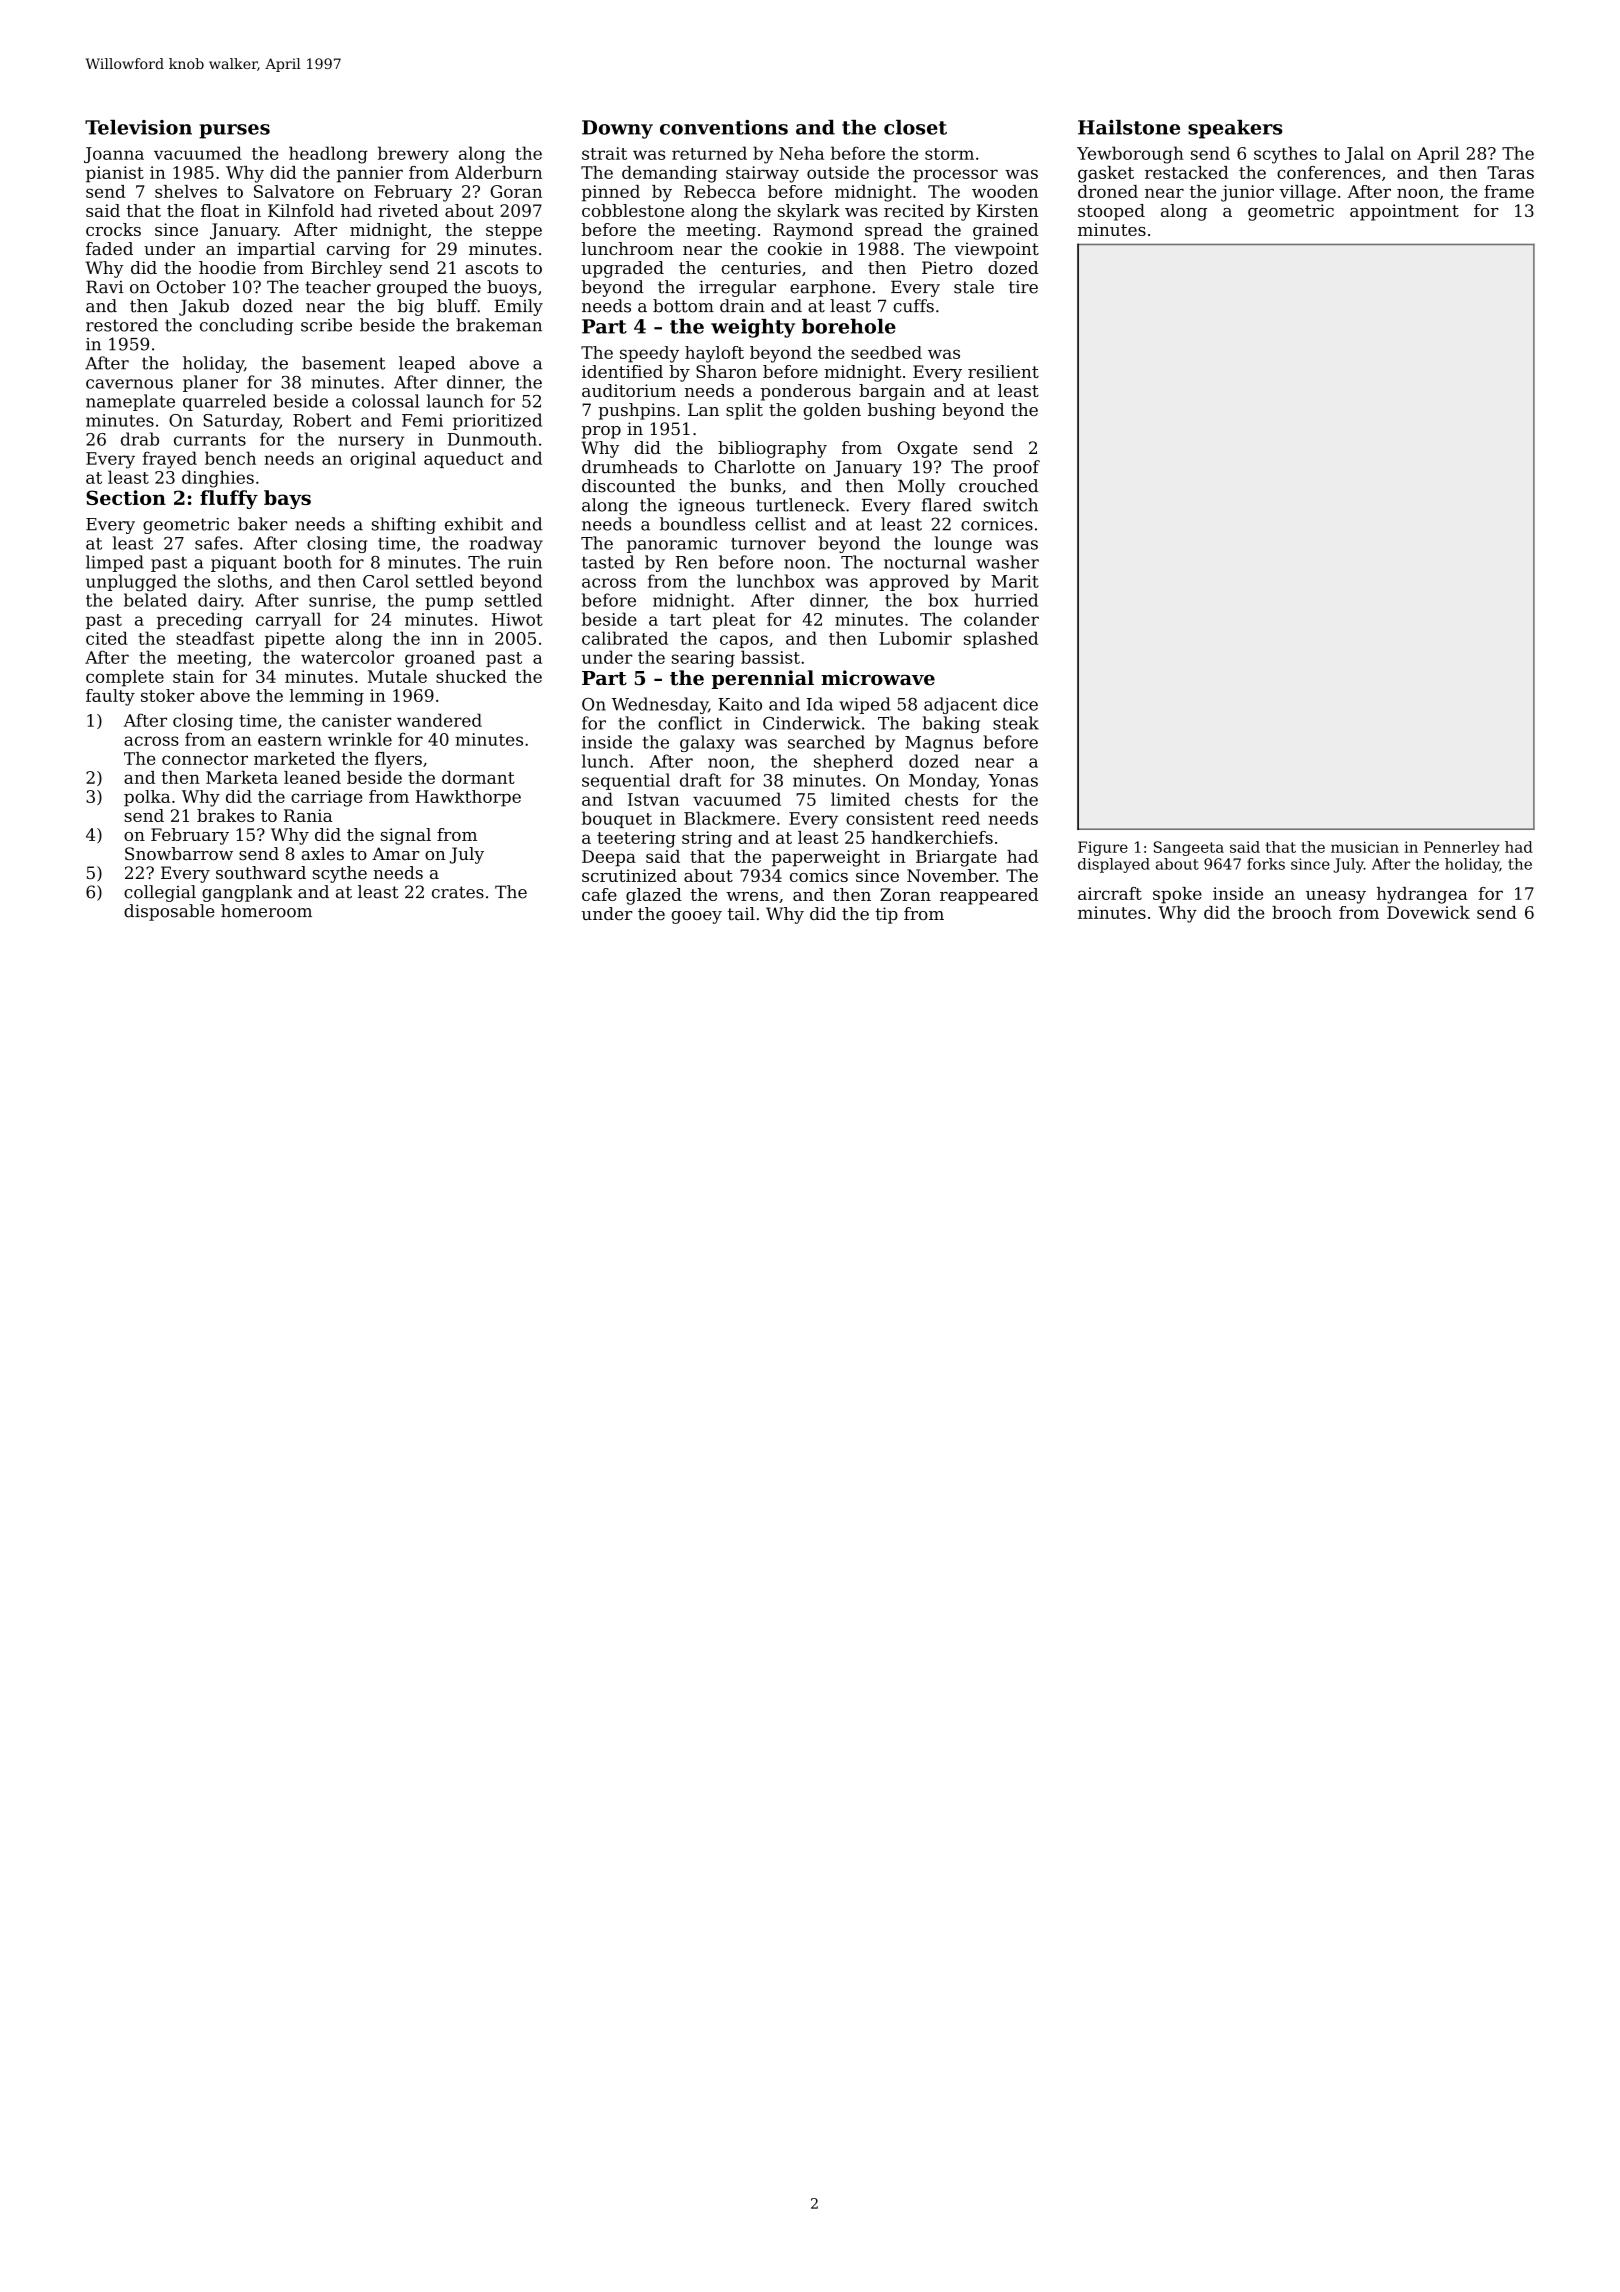  I want to click on collegial, so click(160, 893).
